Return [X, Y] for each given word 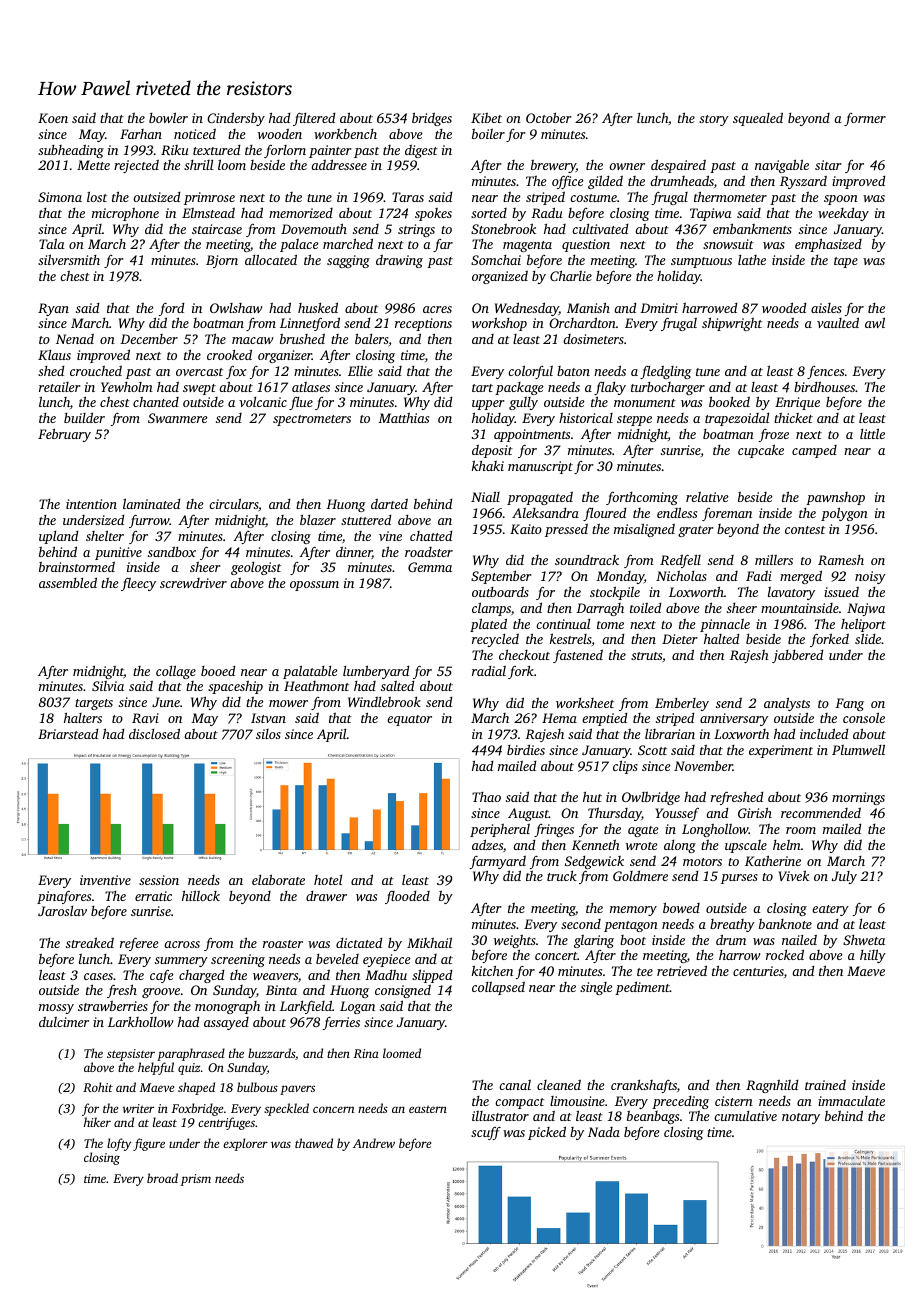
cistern [734, 1101]
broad [162, 1178]
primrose [209, 198]
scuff [486, 1133]
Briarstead [68, 734]
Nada [604, 1132]
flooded [407, 897]
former [865, 119]
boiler [488, 134]
